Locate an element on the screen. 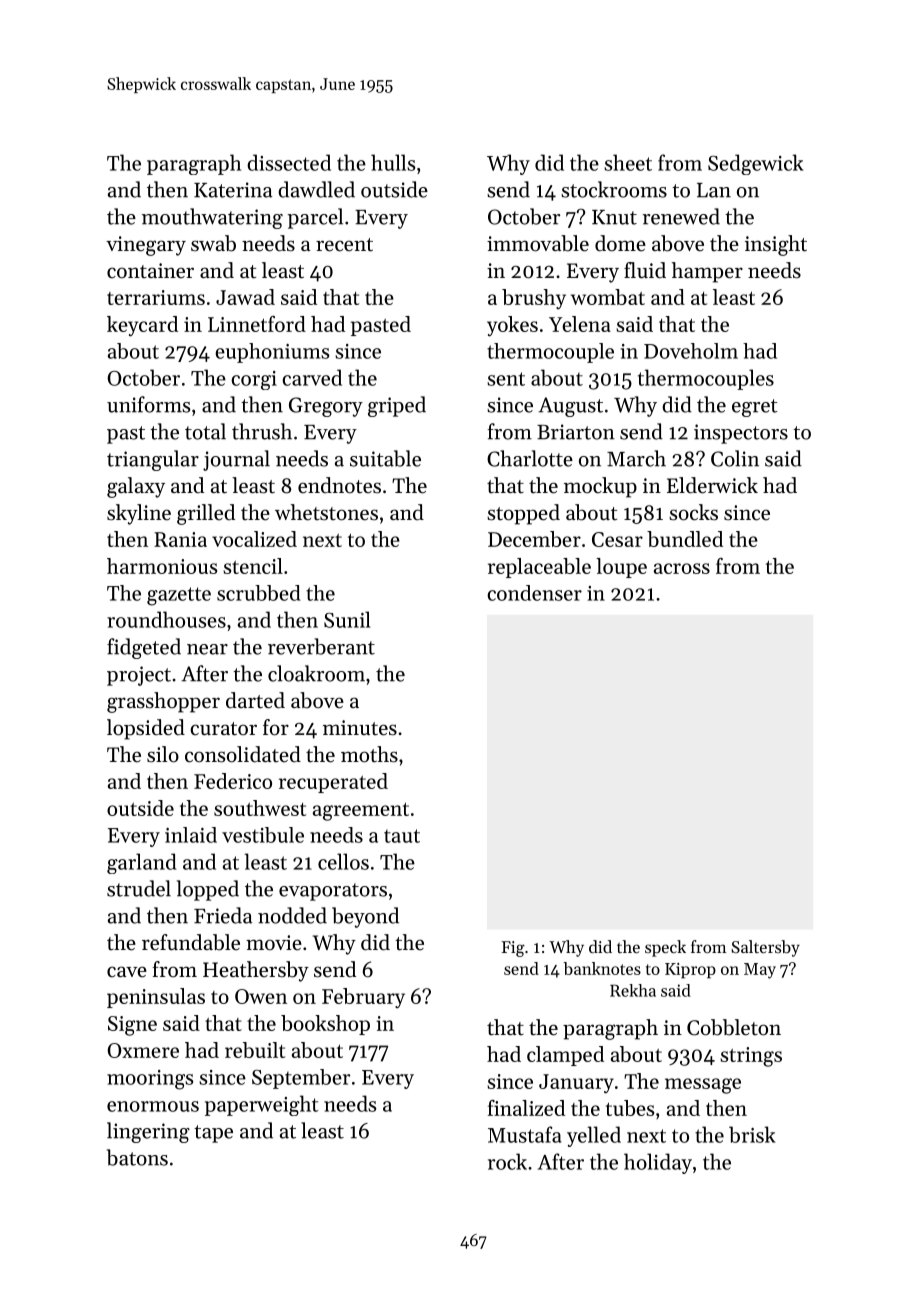  brisk is located at coordinates (752, 1134).
